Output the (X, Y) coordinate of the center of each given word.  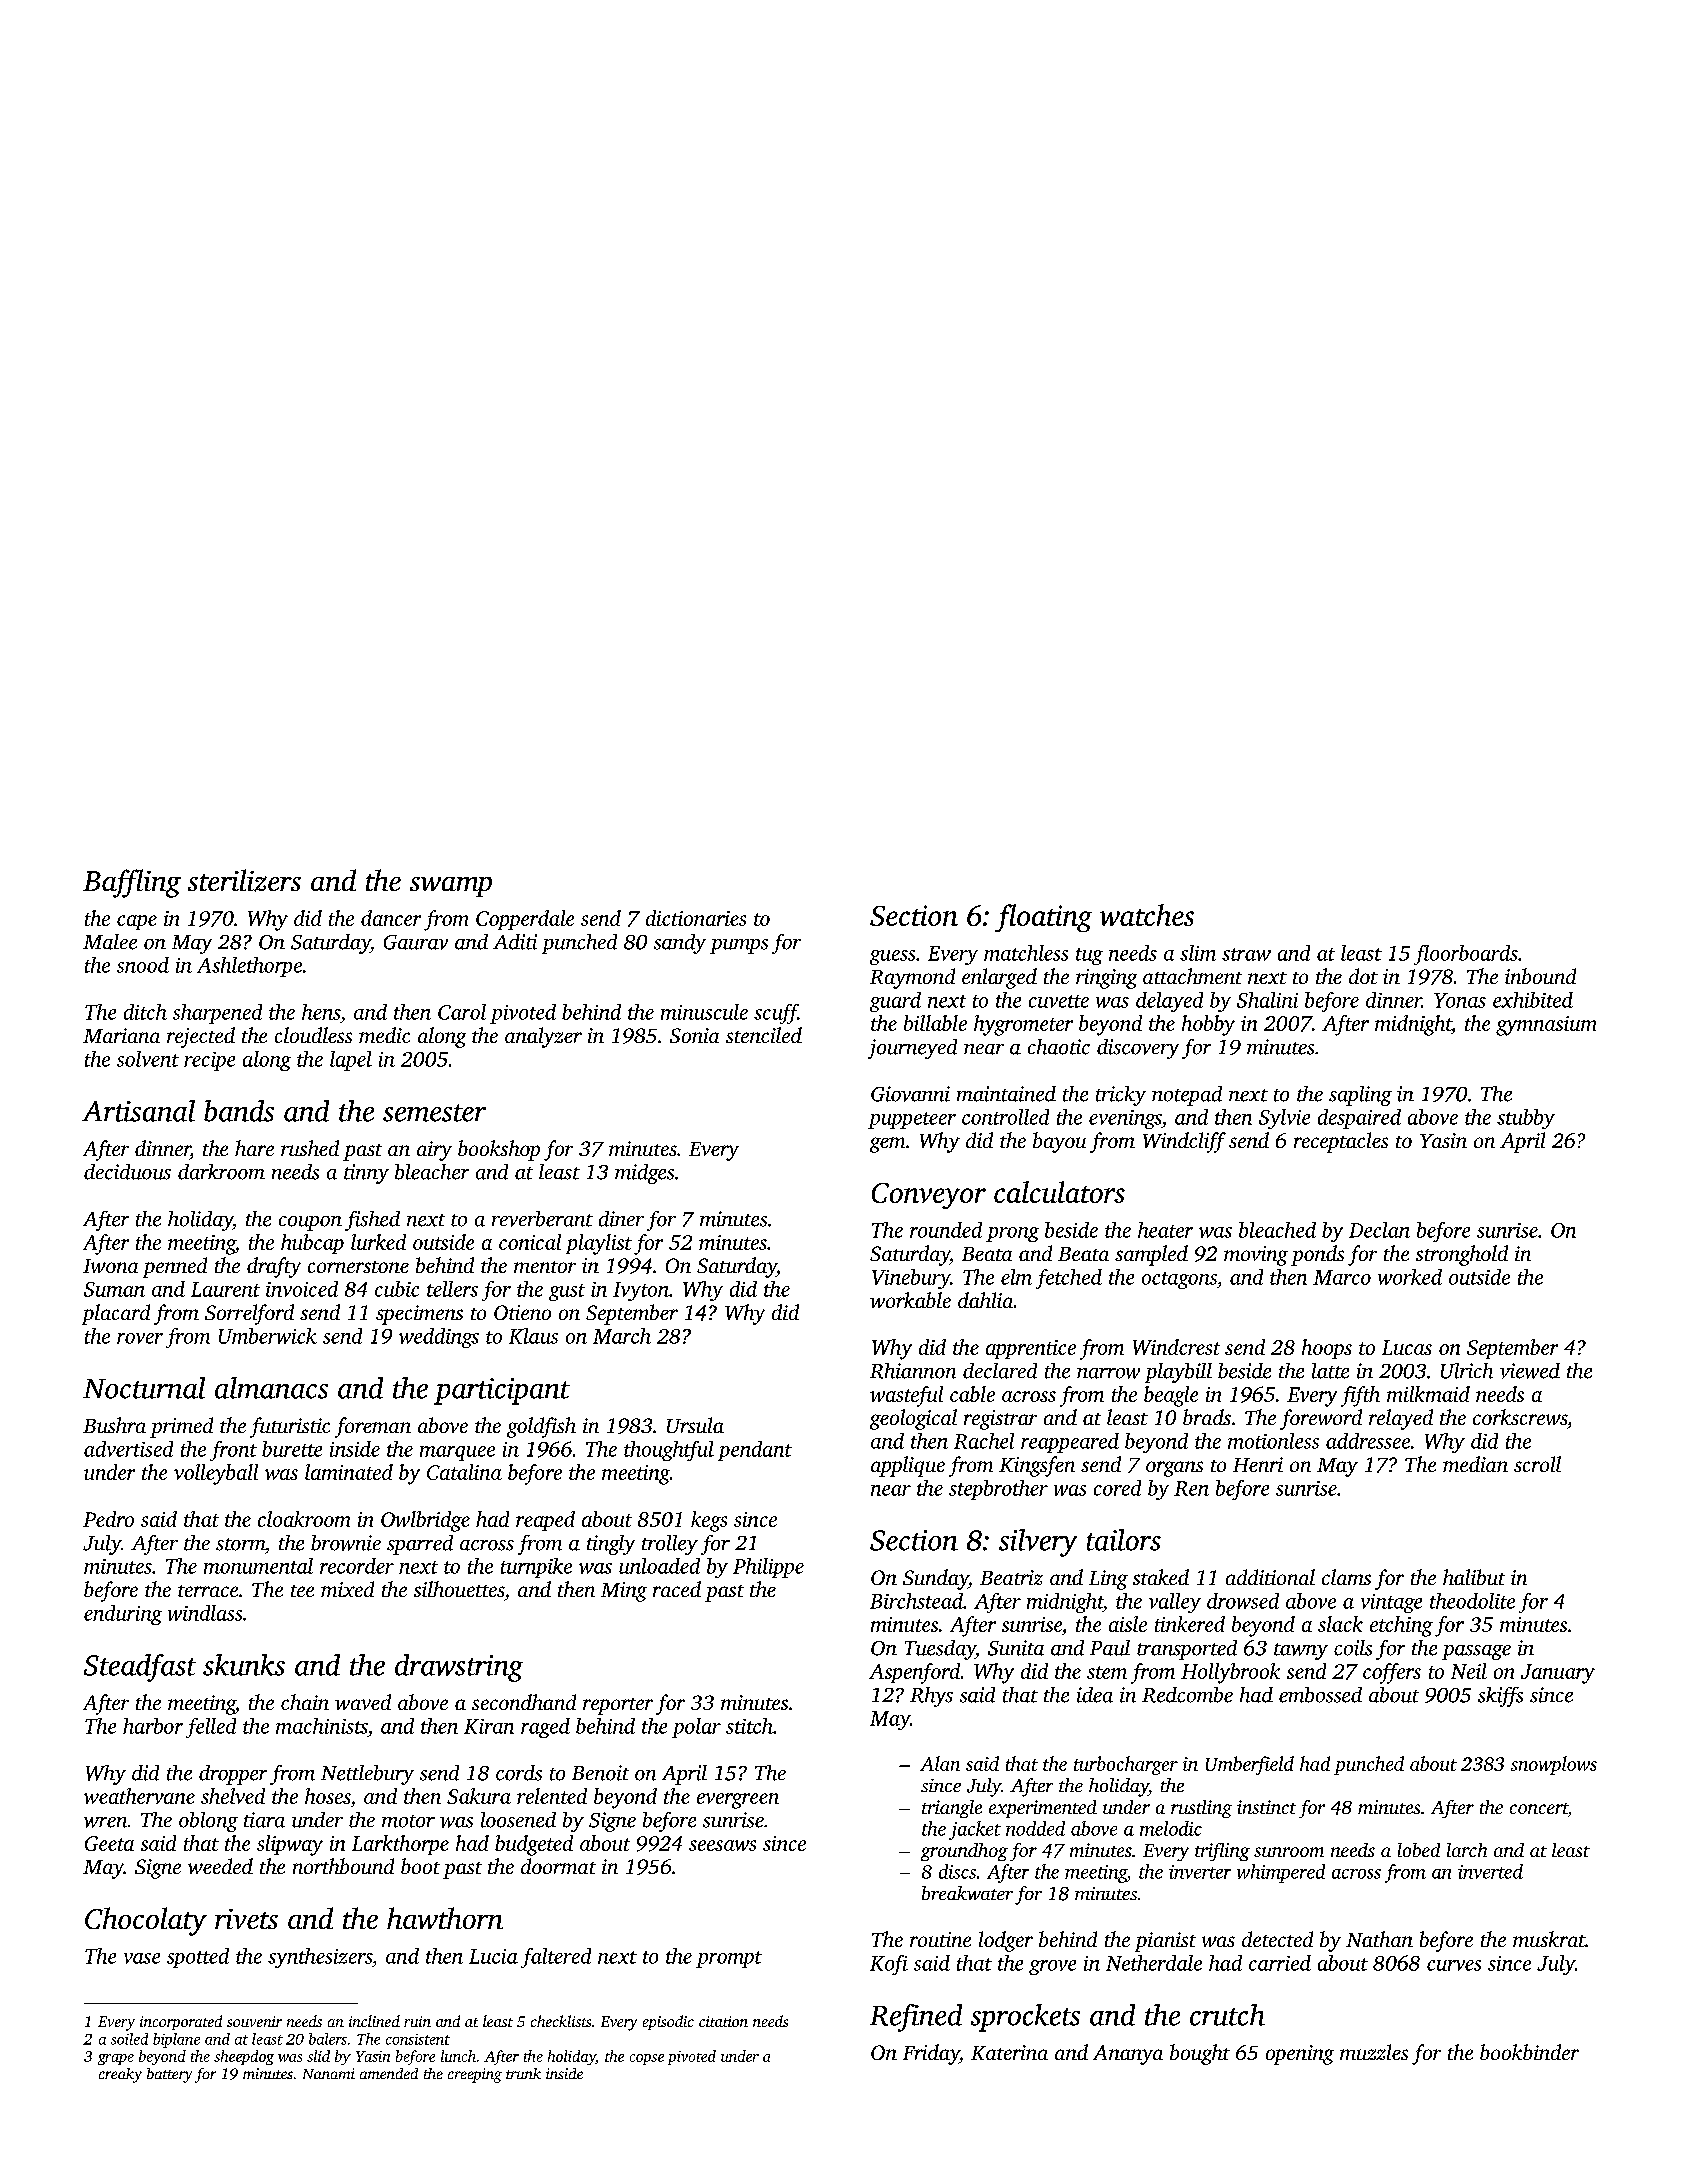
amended (389, 2073)
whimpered (1281, 1873)
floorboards (1466, 955)
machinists (322, 1726)
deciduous (127, 1172)
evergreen (738, 1801)
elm (1016, 1277)
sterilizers (244, 880)
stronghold (1462, 1255)
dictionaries (696, 918)
